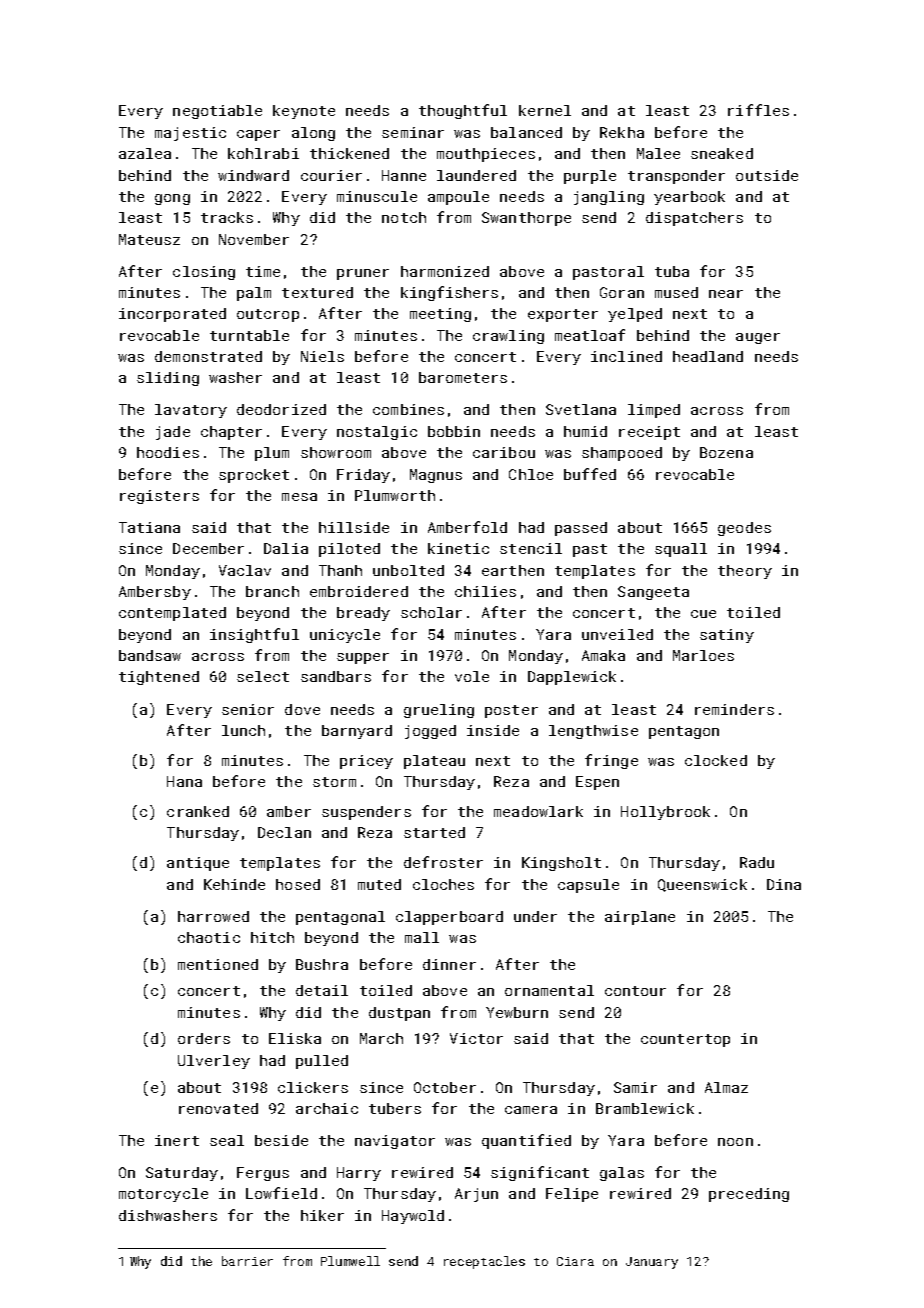 This screenshot has height=1308, width=924. Describe the element at coordinates (727, 636) in the screenshot. I see `satiny` at that location.
